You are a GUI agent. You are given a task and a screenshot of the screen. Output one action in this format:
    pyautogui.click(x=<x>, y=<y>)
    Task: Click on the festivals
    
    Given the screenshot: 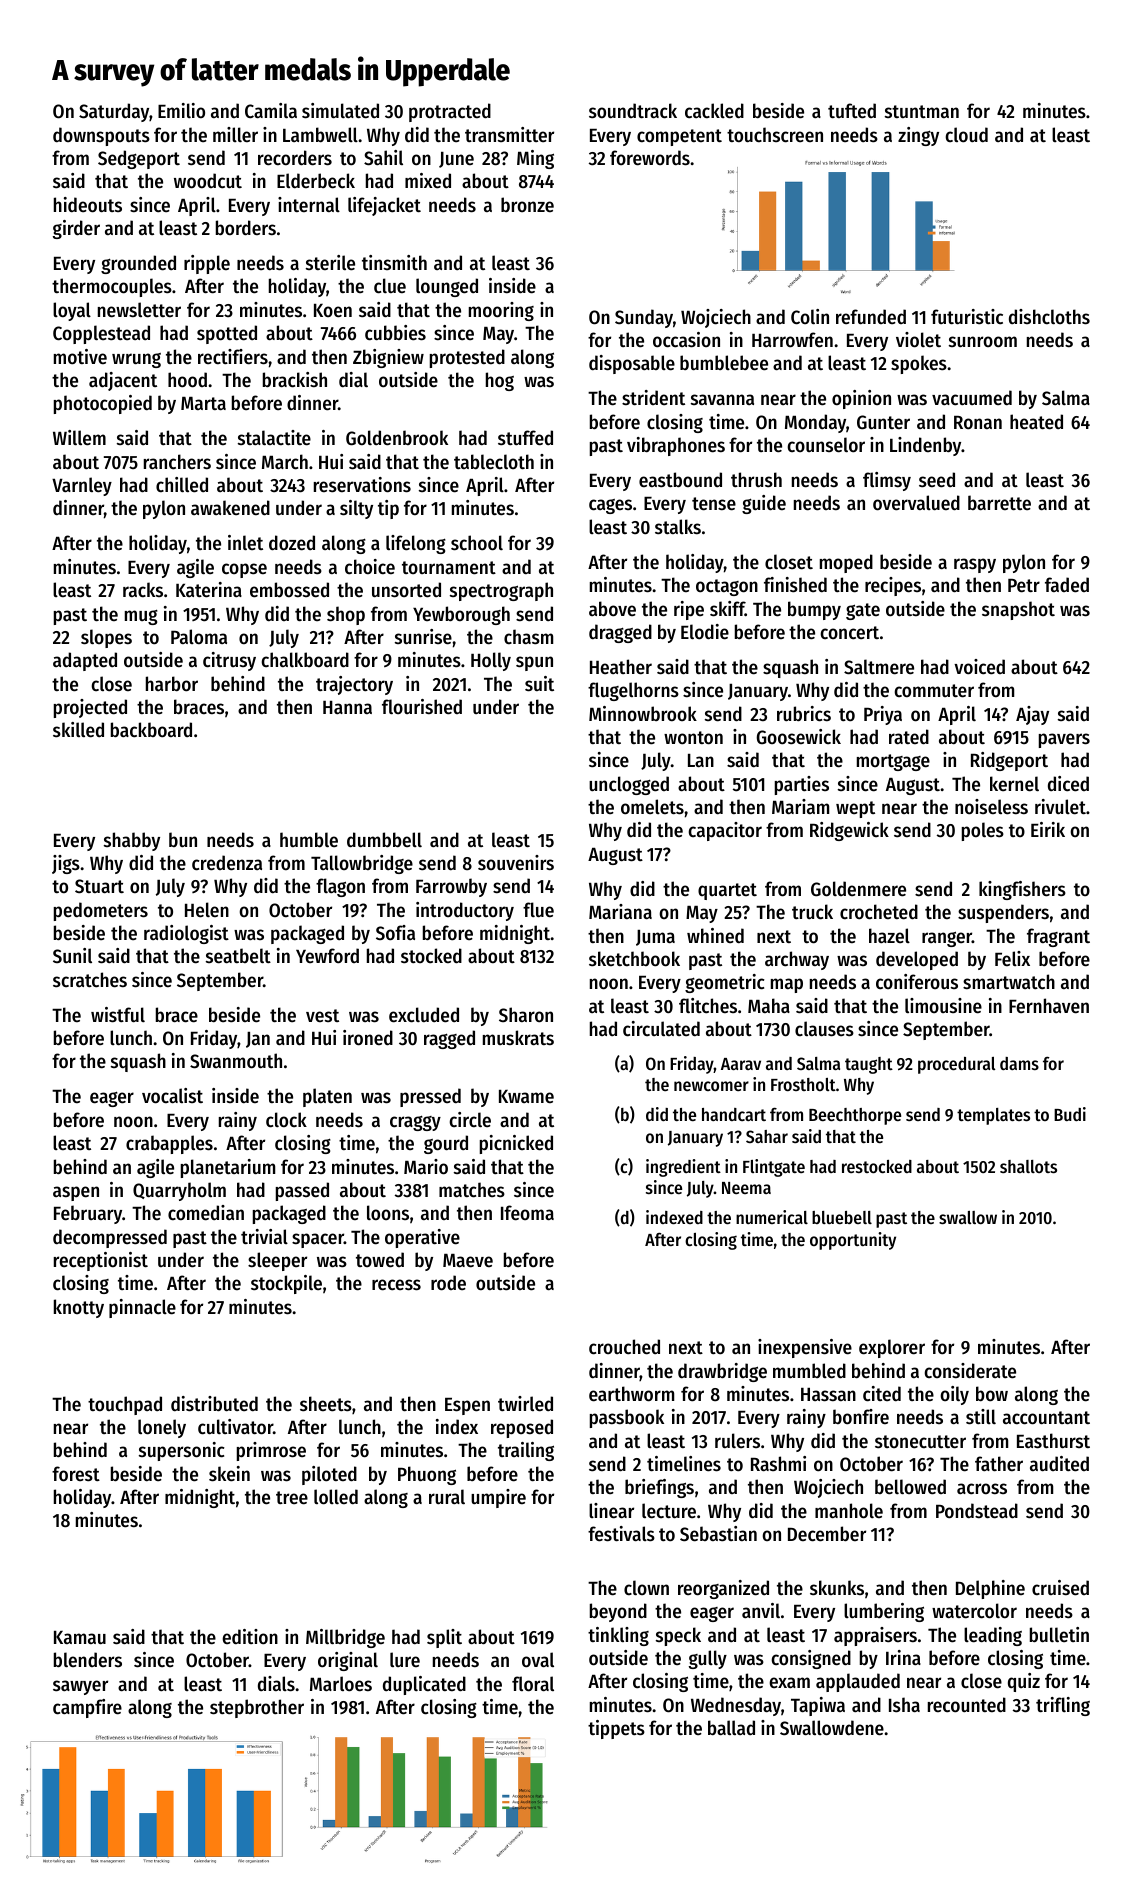 What is the action you would take?
    pyautogui.click(x=621, y=1534)
